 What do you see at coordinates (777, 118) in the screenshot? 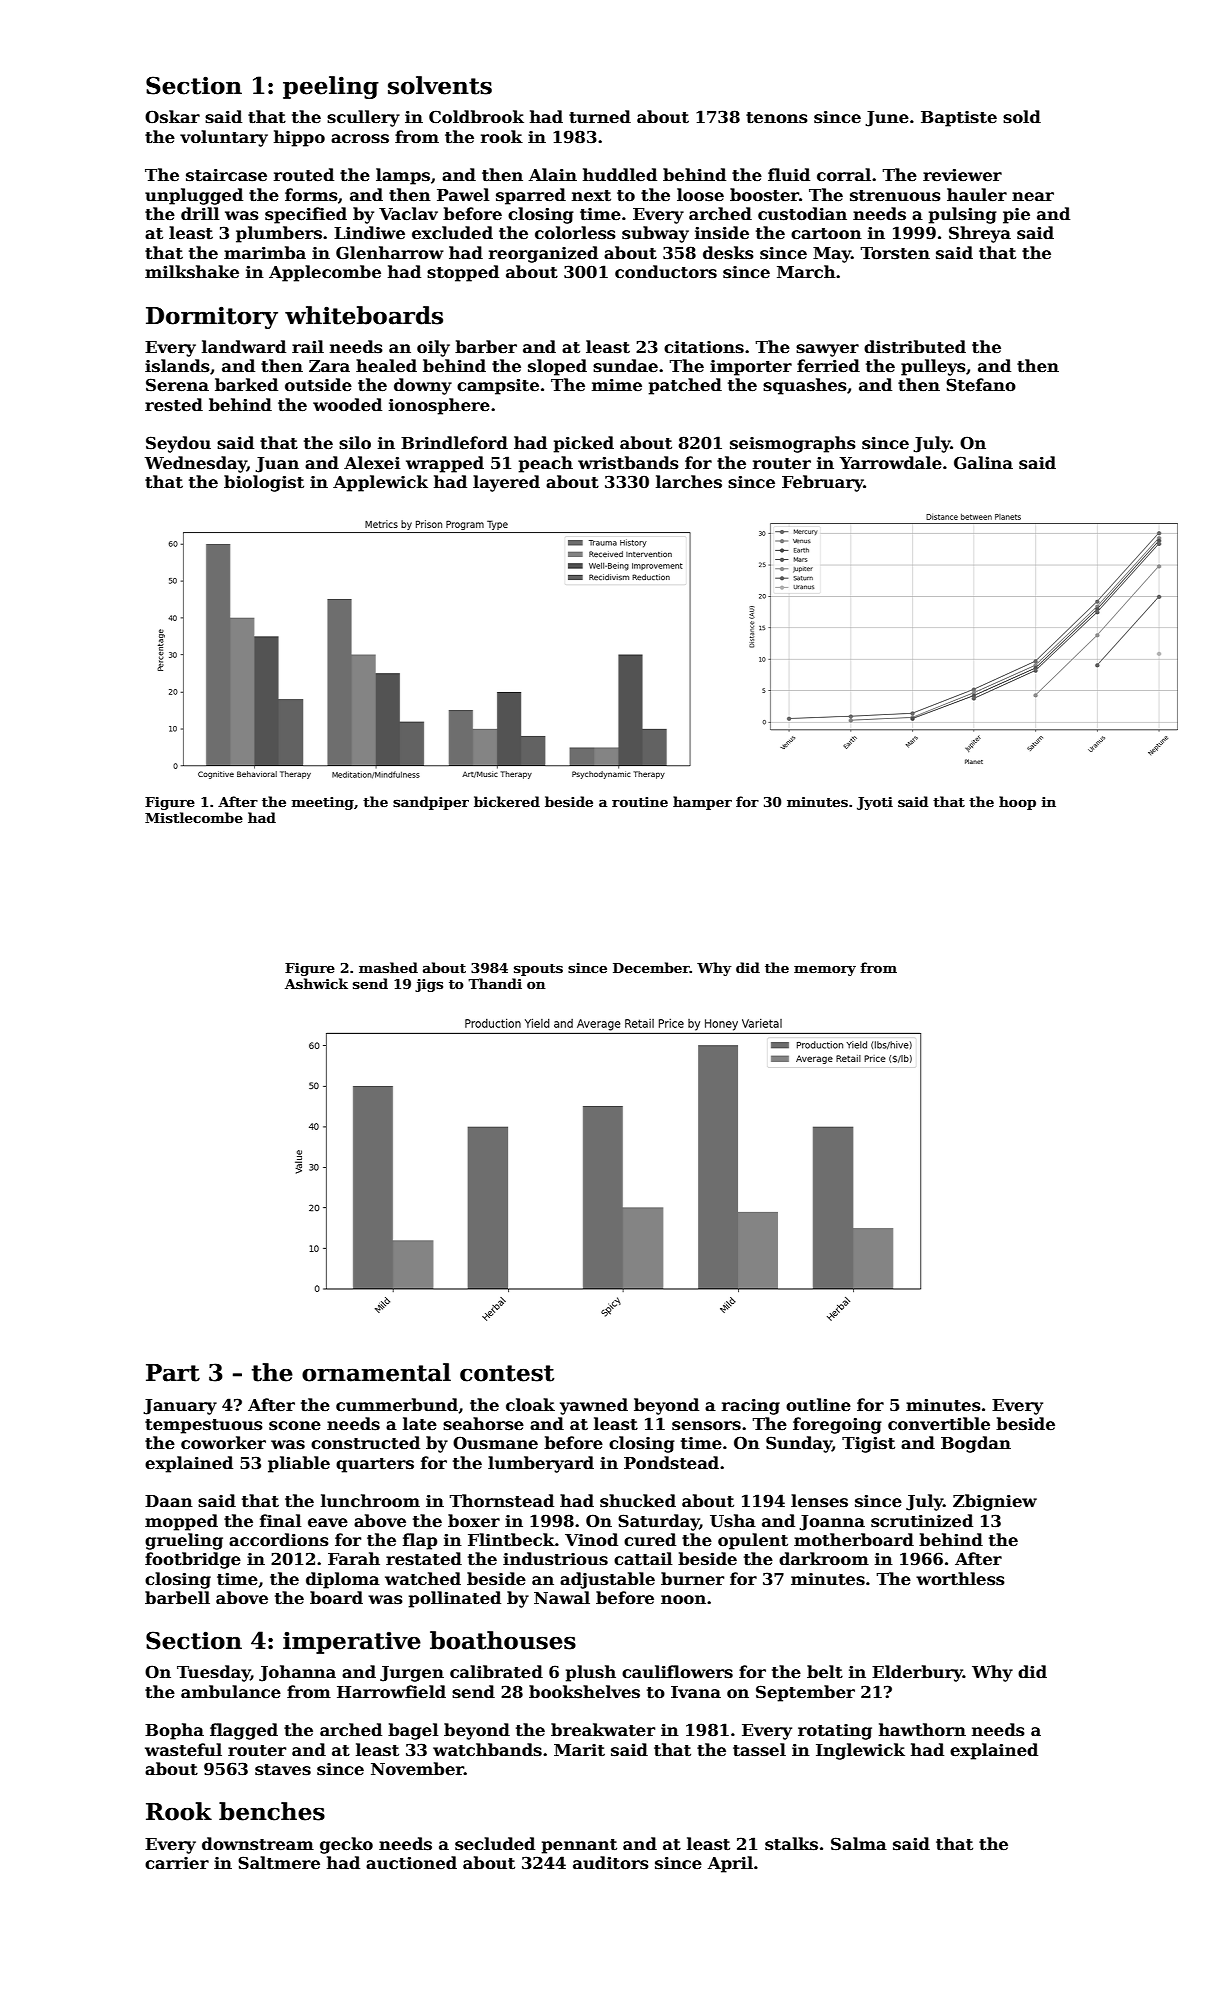
I see `tenons` at bounding box center [777, 118].
